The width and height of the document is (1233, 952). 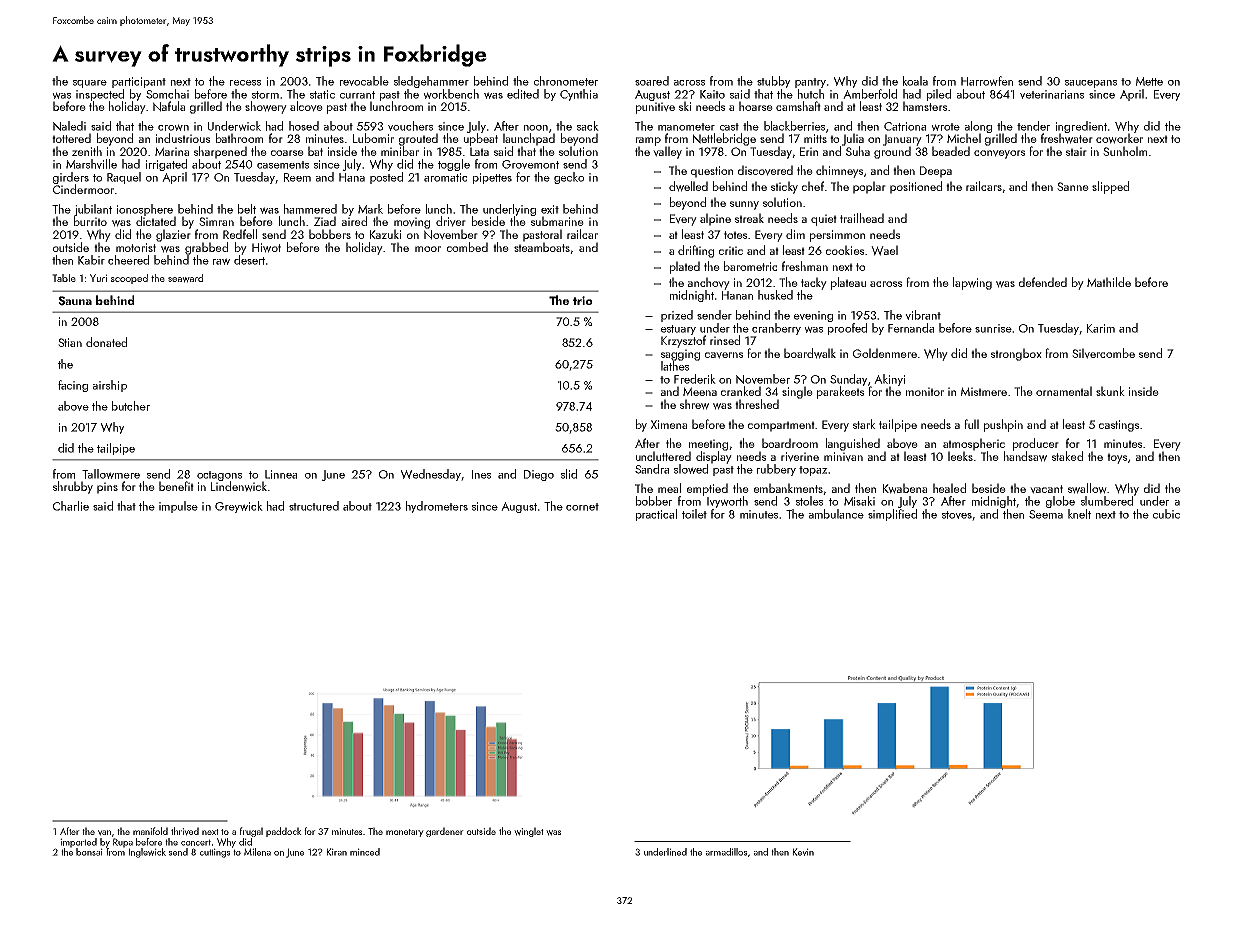 What do you see at coordinates (915, 81) in the document?
I see `koala` at bounding box center [915, 81].
